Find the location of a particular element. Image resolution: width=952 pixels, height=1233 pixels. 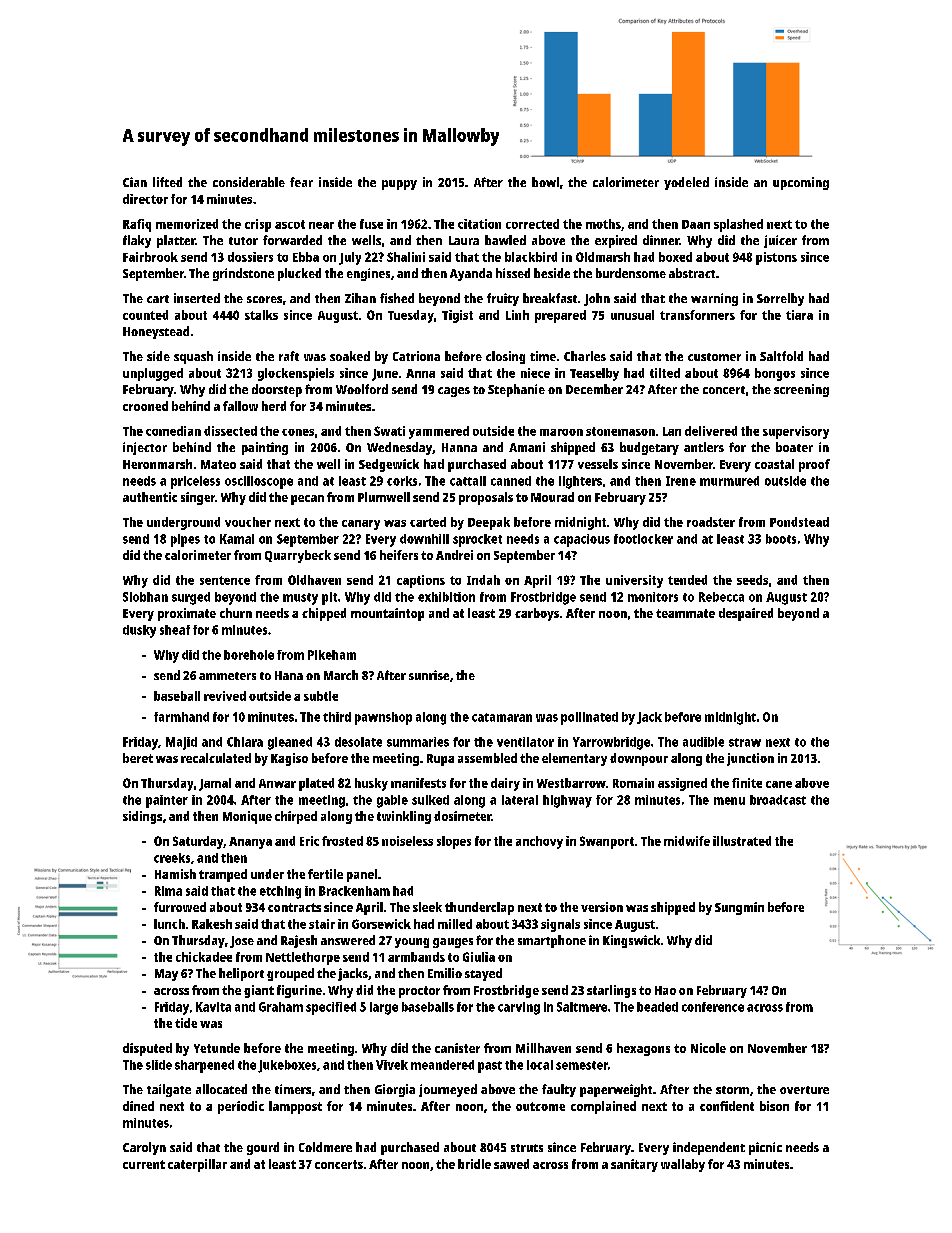

straw is located at coordinates (745, 742).
